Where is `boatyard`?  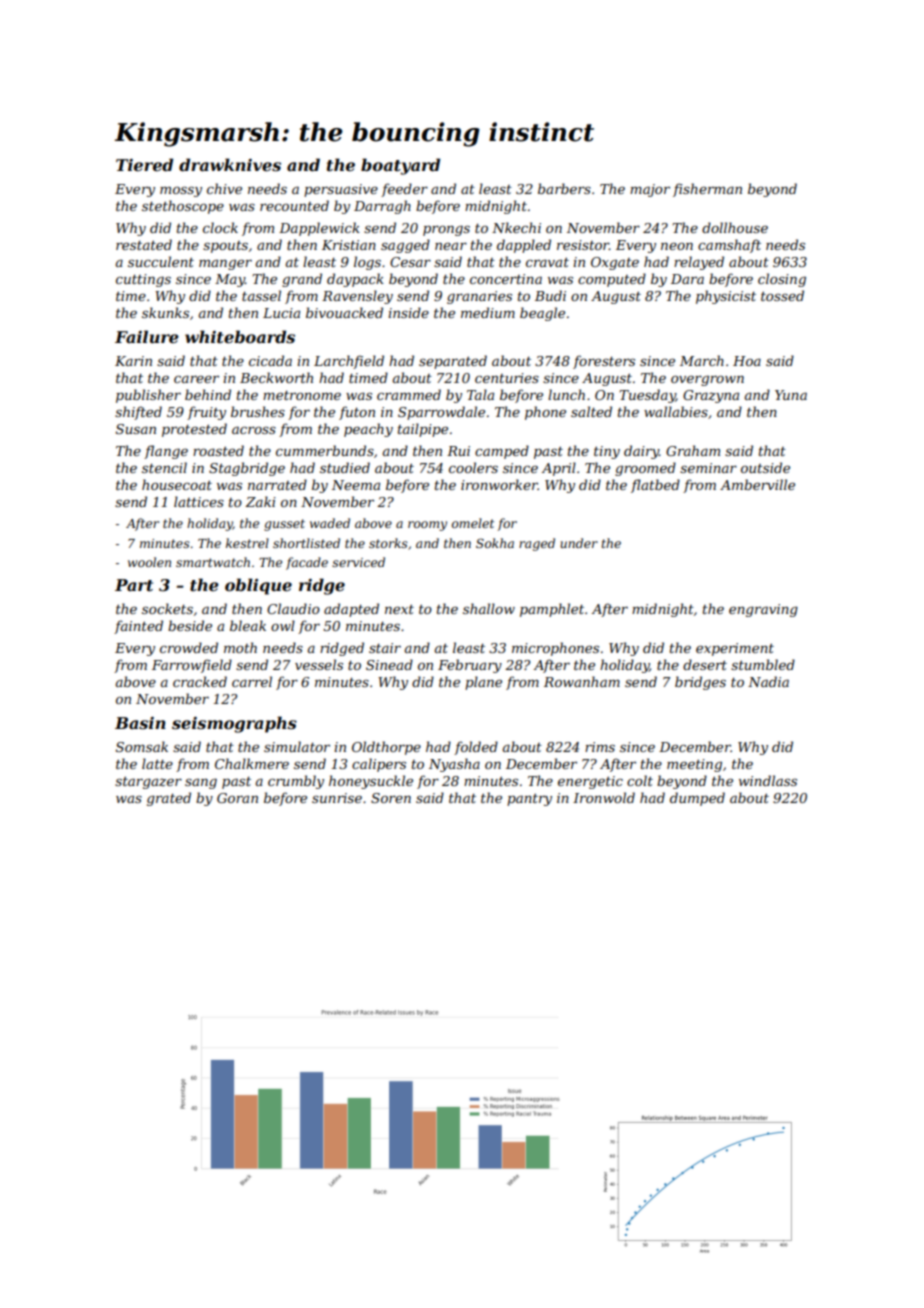 boatyard is located at coordinates (400, 166).
